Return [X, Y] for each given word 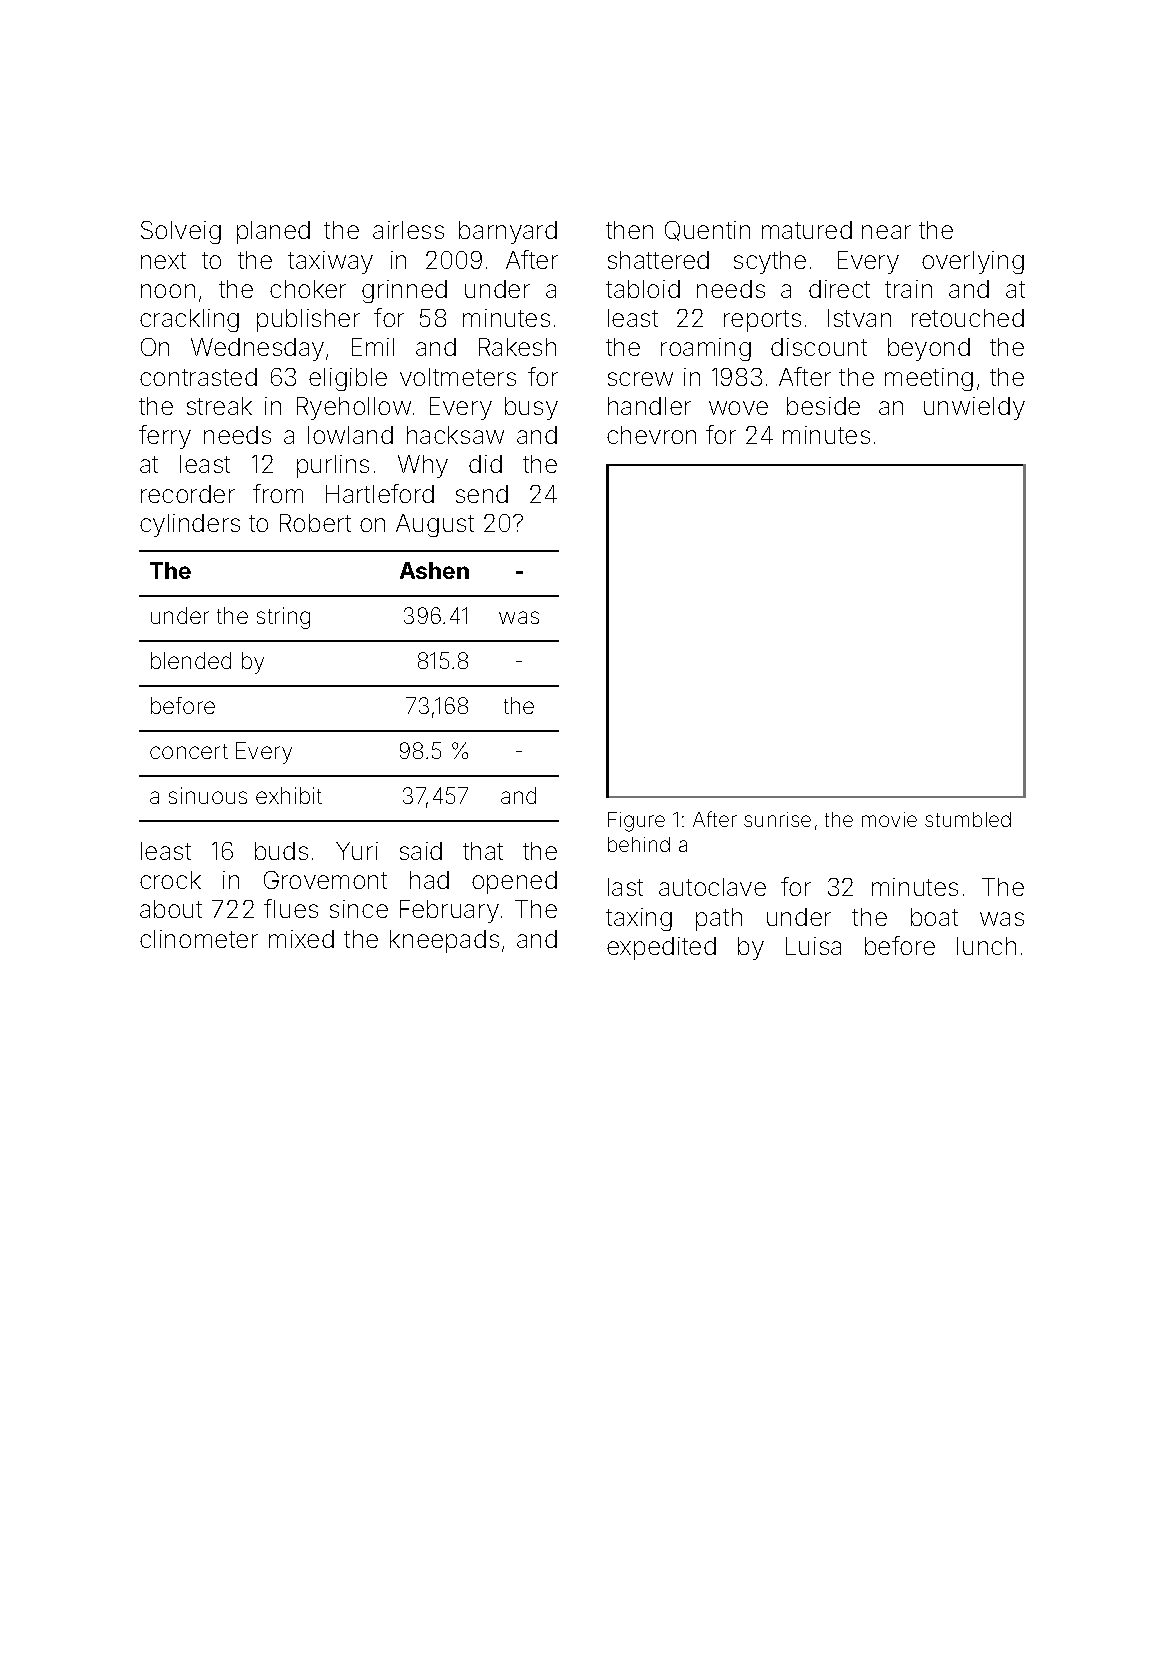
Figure [636, 822]
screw [640, 379]
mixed [301, 939]
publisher [308, 320]
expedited [661, 948]
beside [823, 406]
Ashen [434, 570]
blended [191, 660]
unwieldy [974, 408]
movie [889, 819]
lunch [986, 946]
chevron [651, 435]
